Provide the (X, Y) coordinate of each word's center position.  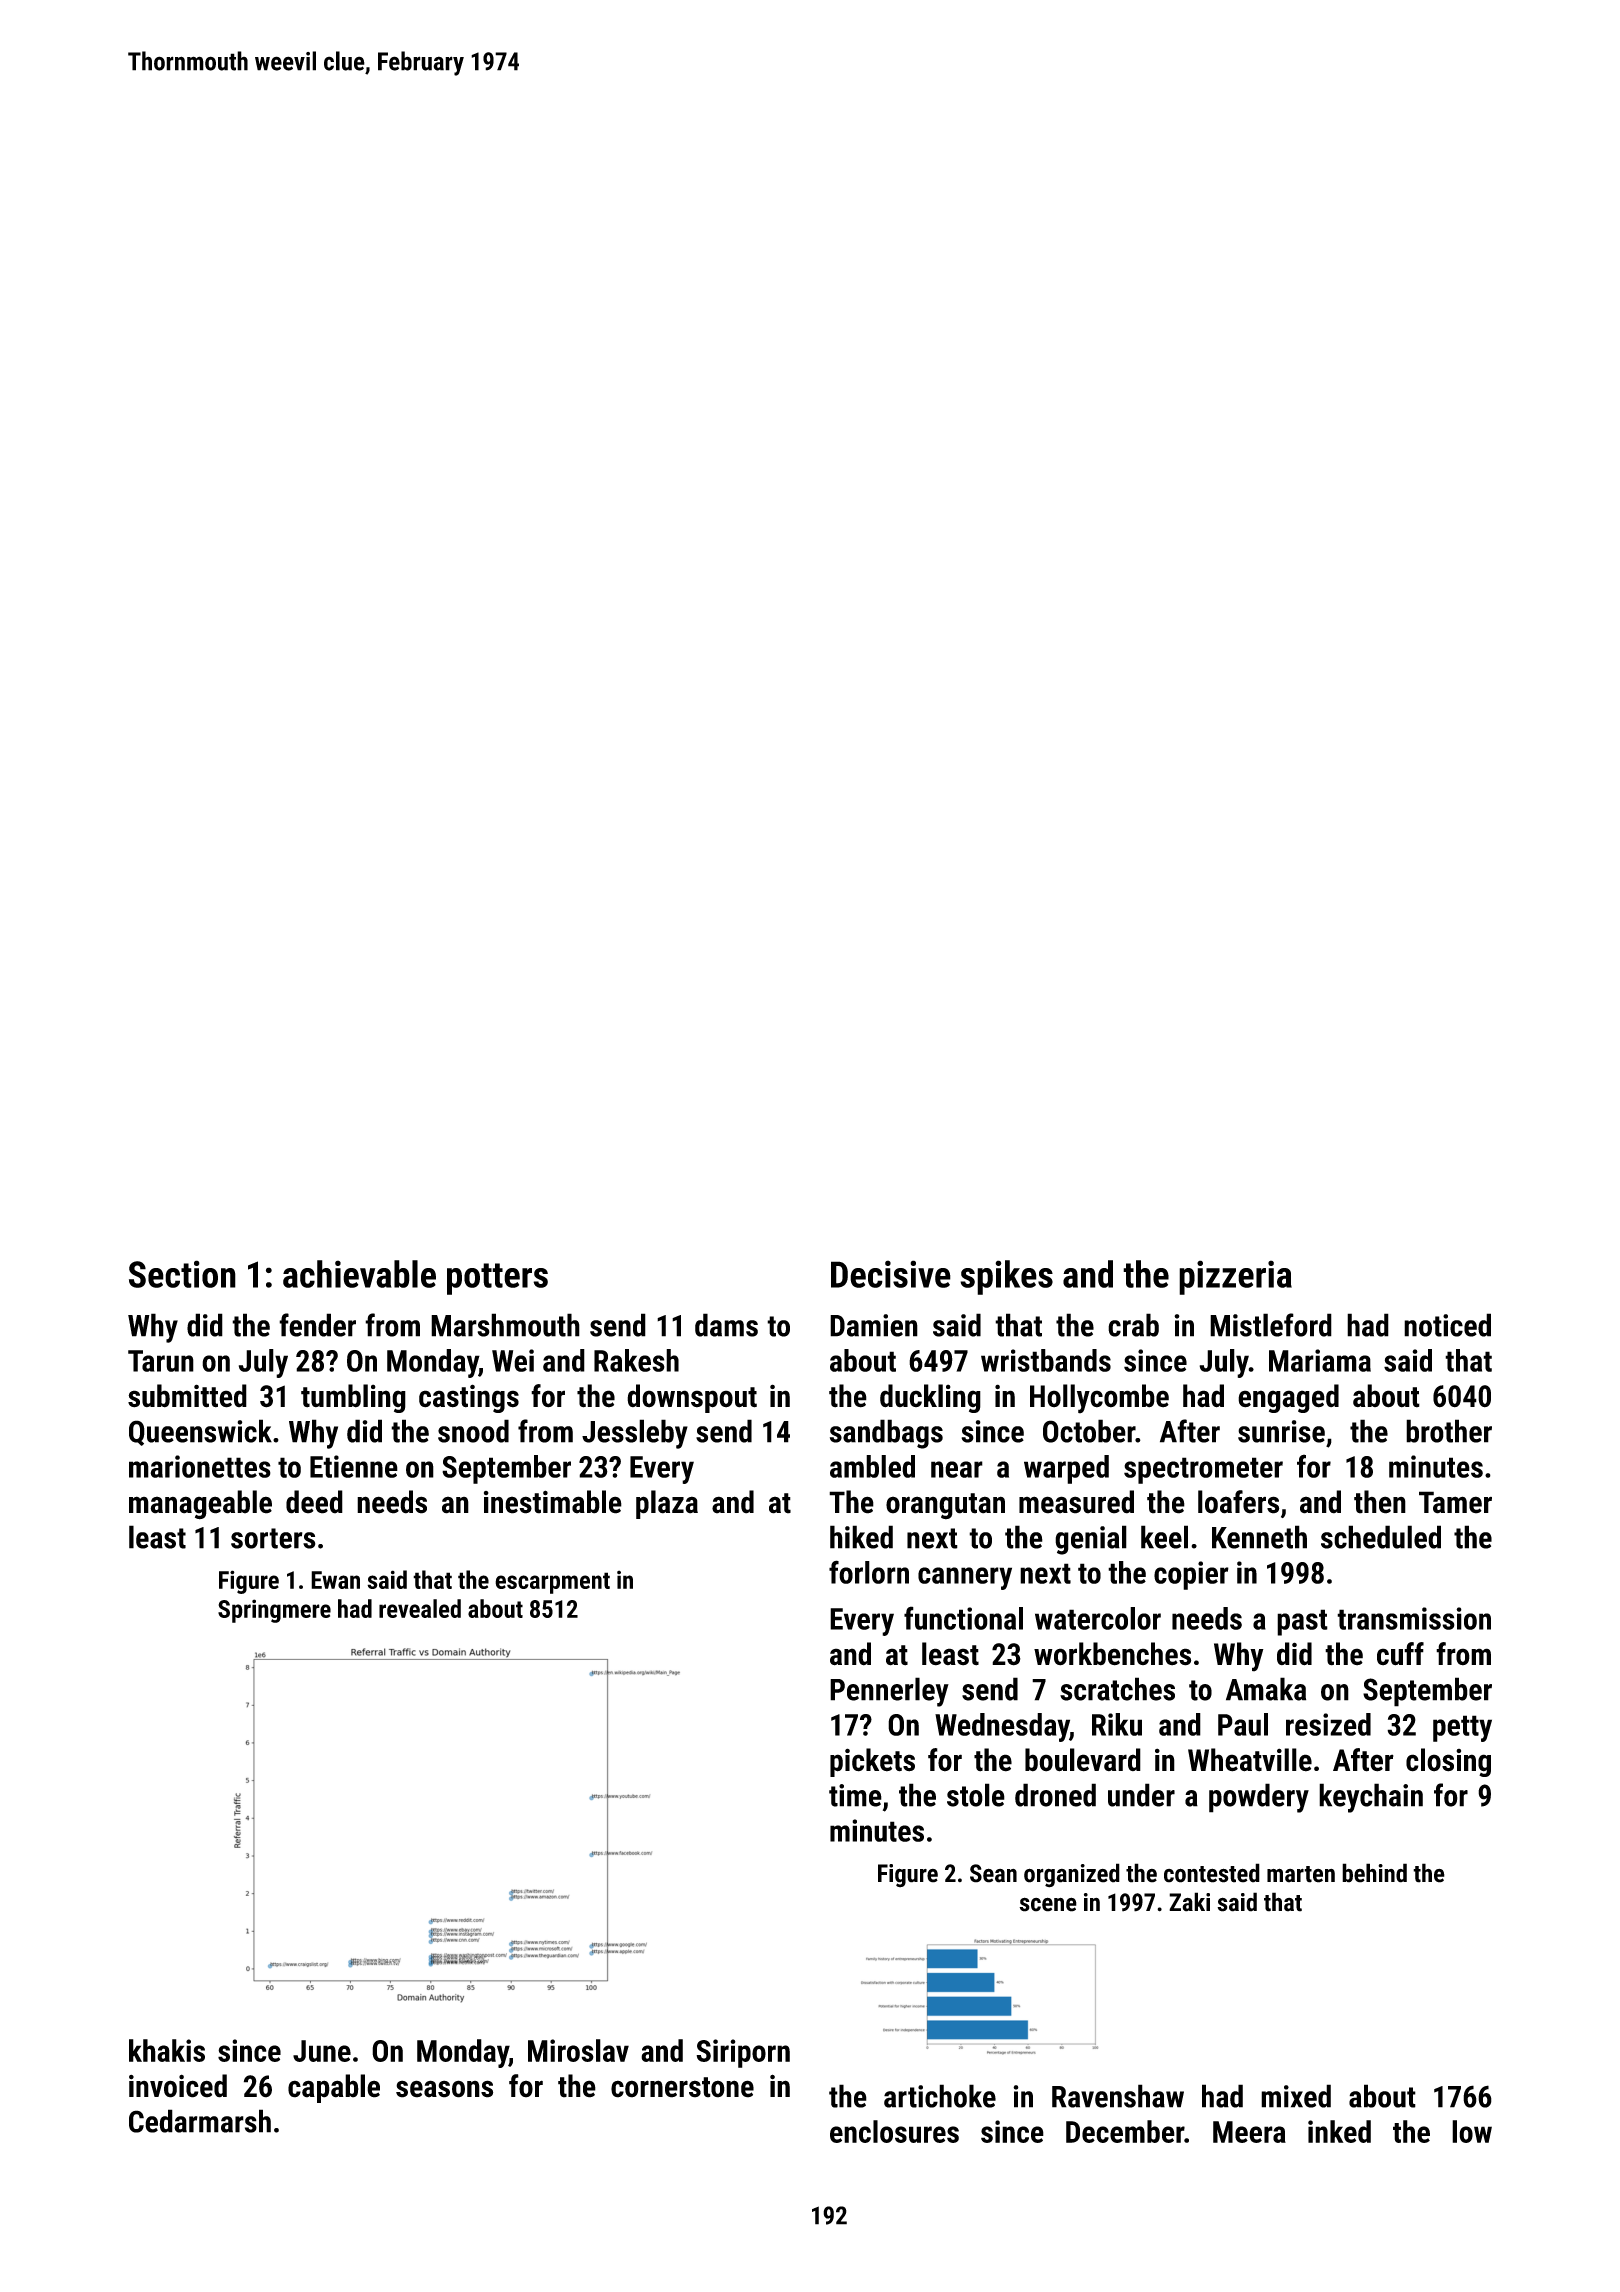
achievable (359, 1274)
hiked (861, 1537)
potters (497, 1279)
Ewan (335, 1580)
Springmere (274, 1611)
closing (1448, 1762)
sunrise (1281, 1431)
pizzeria (1235, 1277)
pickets (872, 1762)
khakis (167, 2050)
